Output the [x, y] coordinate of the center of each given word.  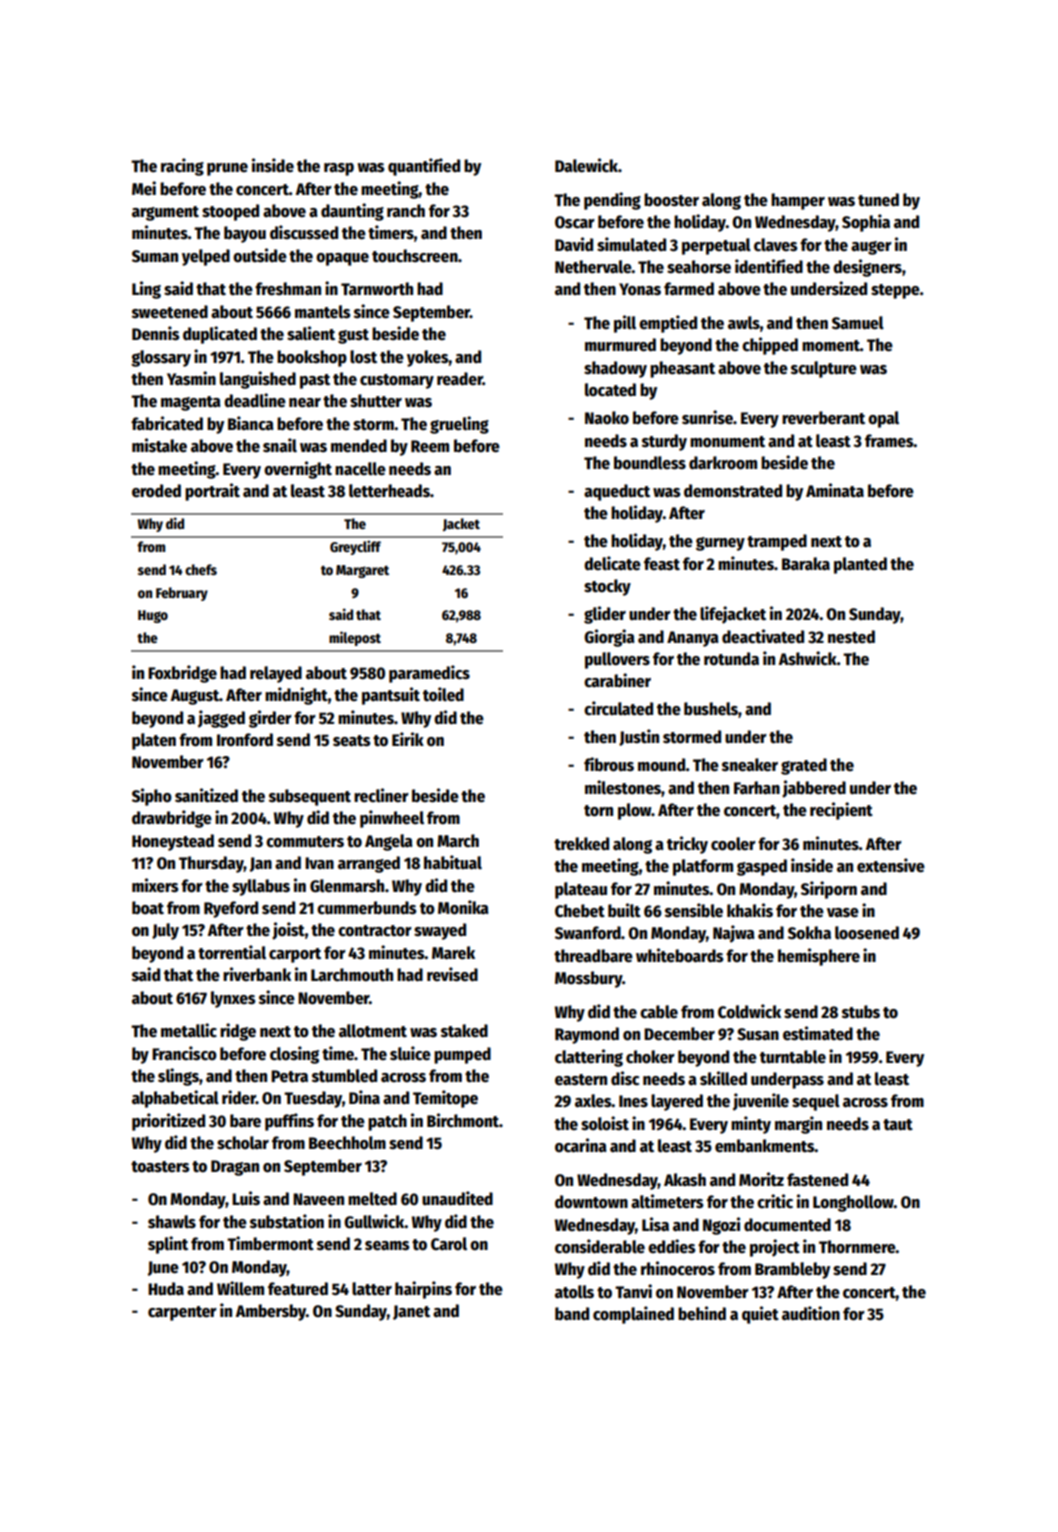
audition [811, 1313]
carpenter [182, 1313]
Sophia [866, 223]
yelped [206, 257]
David [574, 244]
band [572, 1314]
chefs [201, 569]
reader [460, 379]
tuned [878, 200]
